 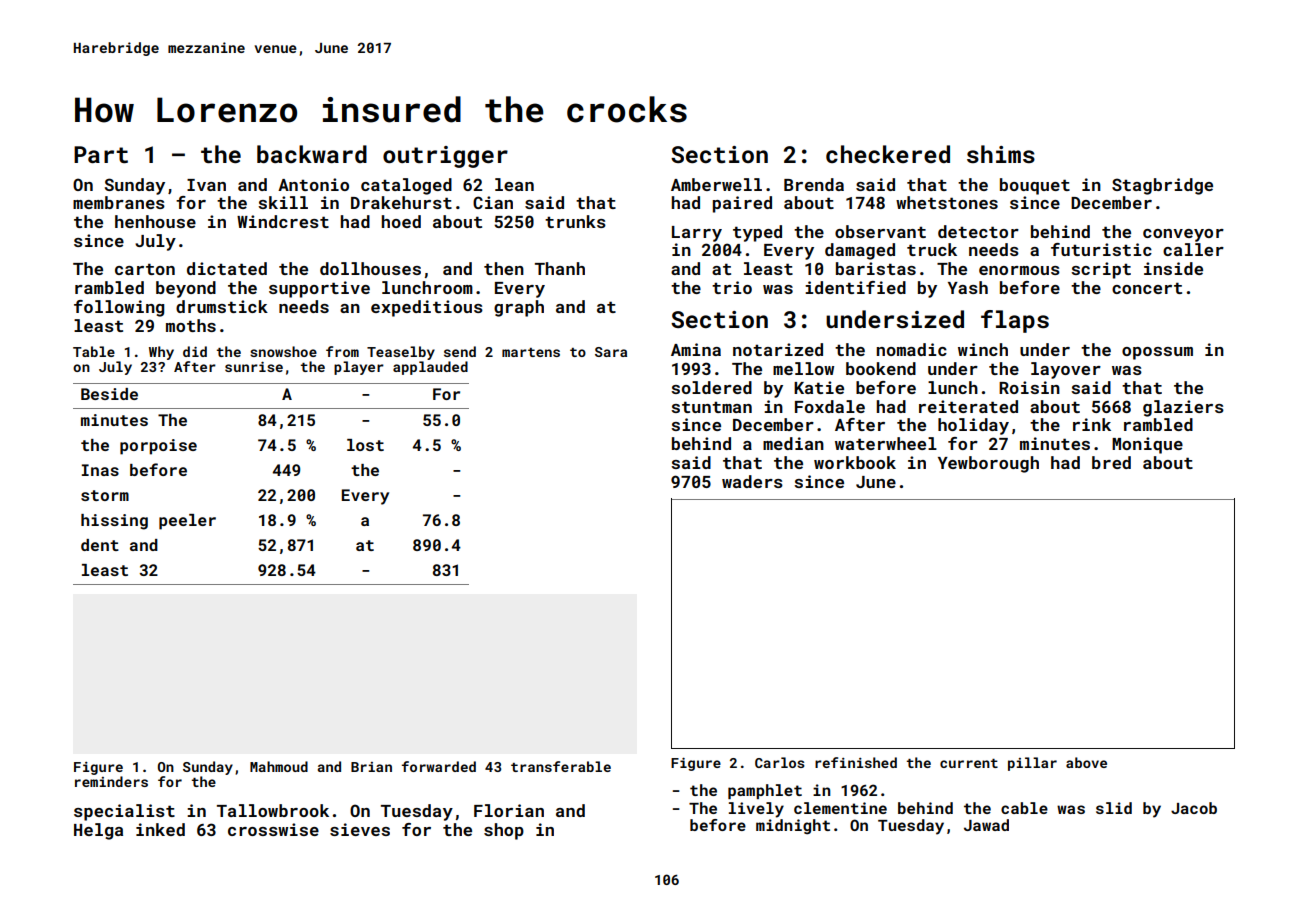 What do you see at coordinates (561, 766) in the screenshot?
I see `transferable` at bounding box center [561, 766].
